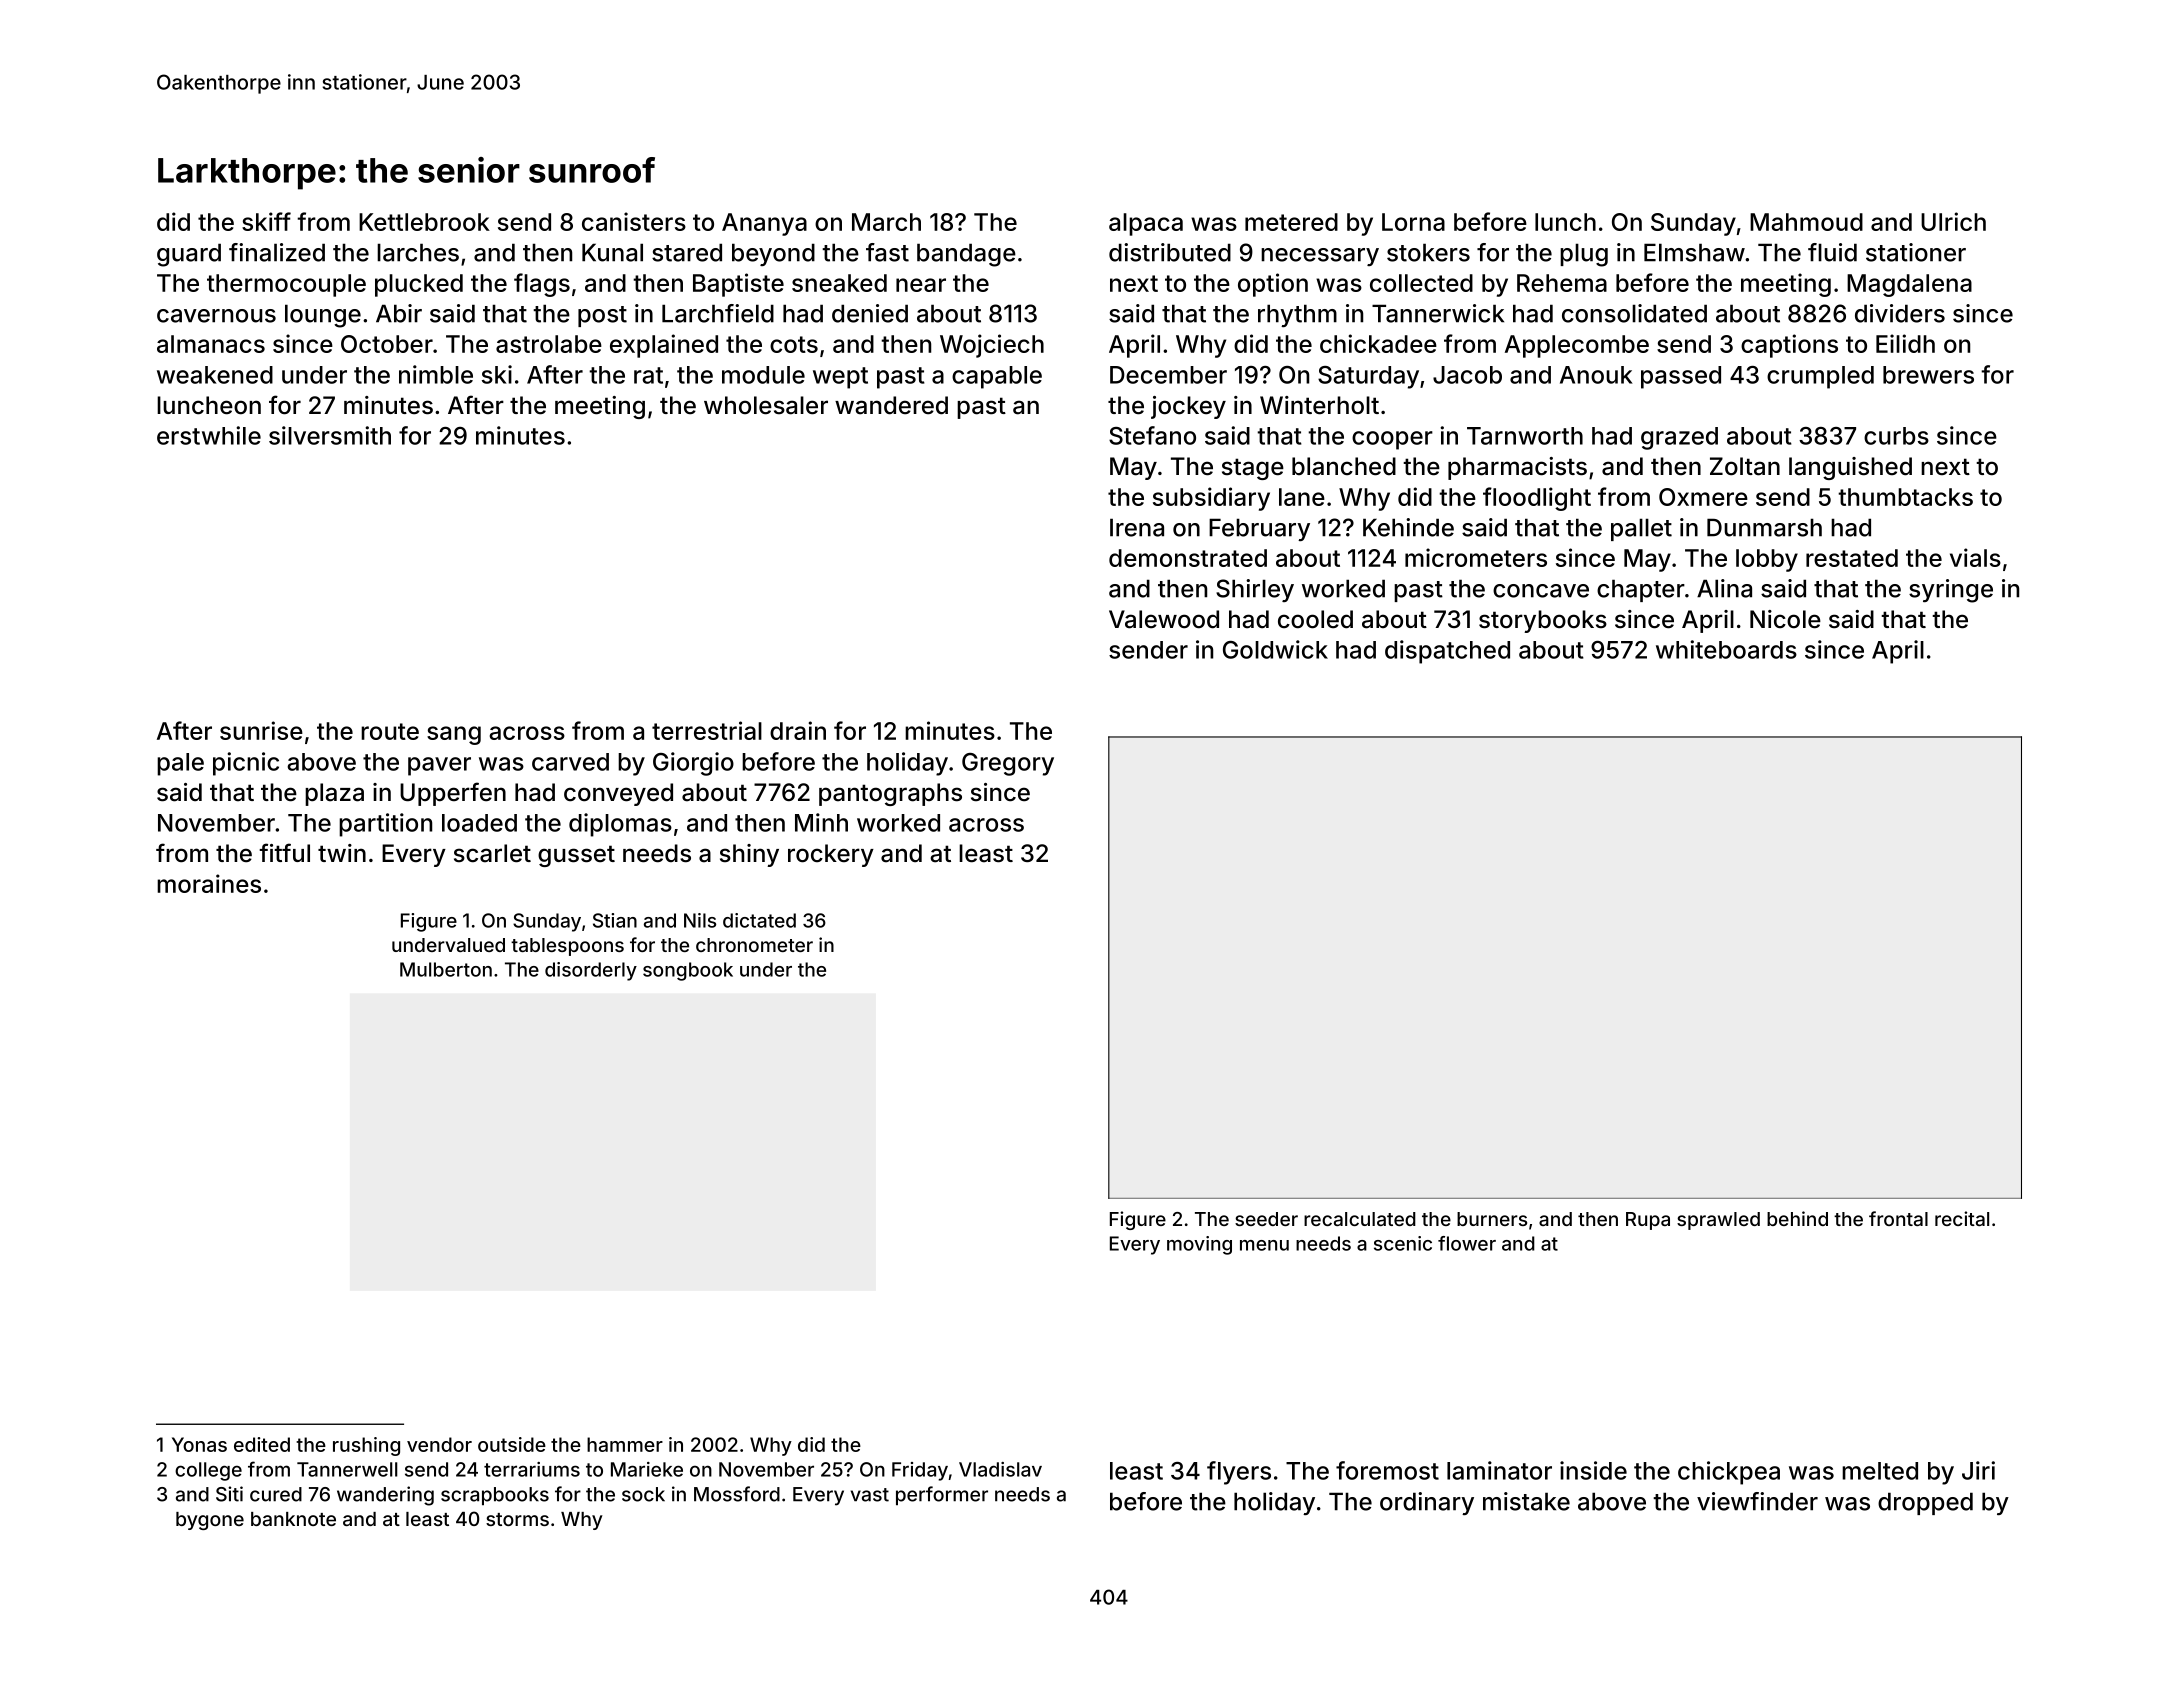  I want to click on tablespoons, so click(567, 947).
